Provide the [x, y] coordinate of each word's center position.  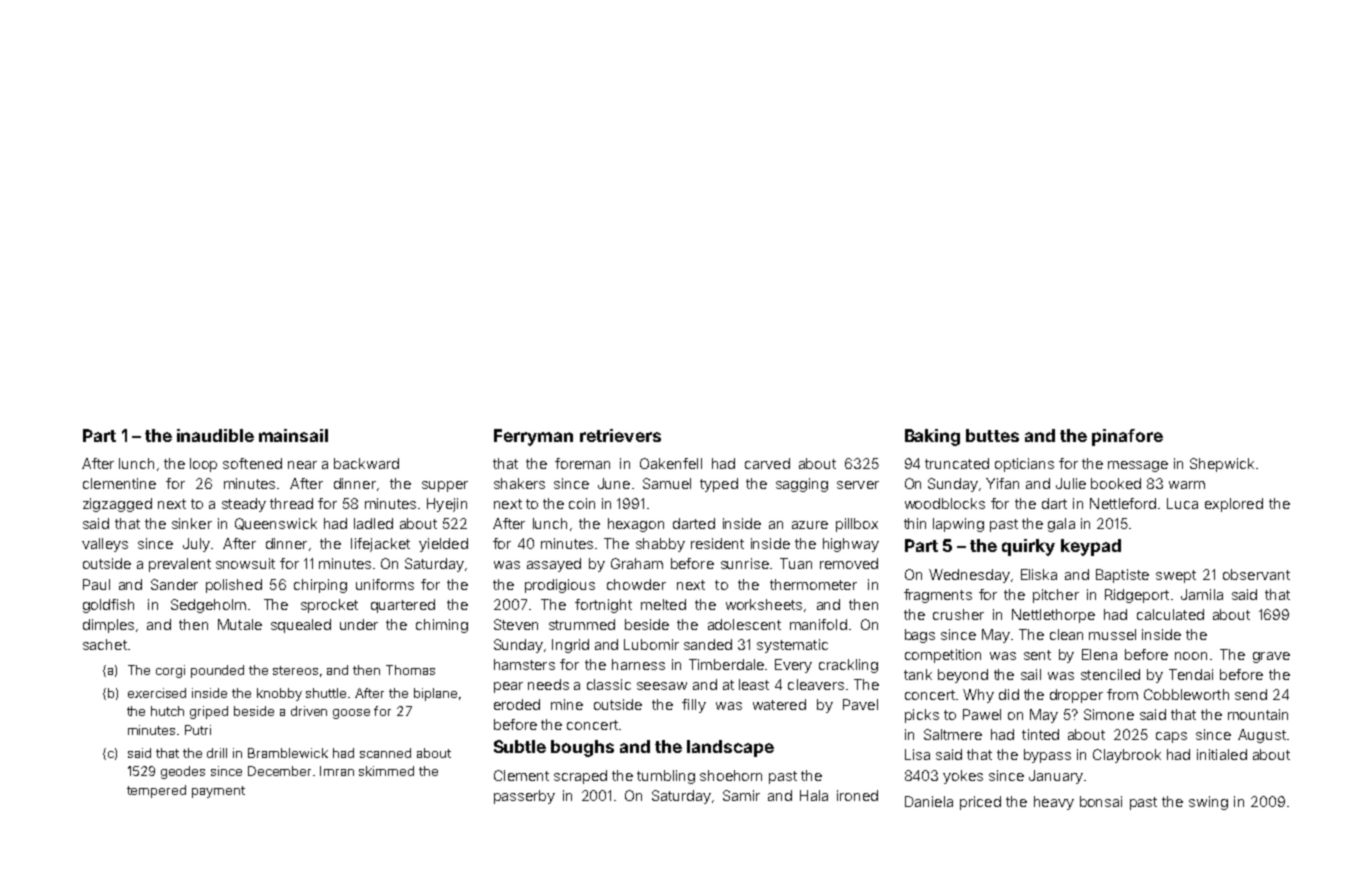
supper [445, 486]
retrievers [620, 435]
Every [793, 666]
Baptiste [1122, 576]
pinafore [1127, 437]
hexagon [636, 525]
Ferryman [533, 437]
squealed [301, 626]
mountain [1258, 714]
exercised [157, 693]
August [1262, 736]
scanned [385, 753]
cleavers [816, 684]
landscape [730, 748]
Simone [1109, 714]
